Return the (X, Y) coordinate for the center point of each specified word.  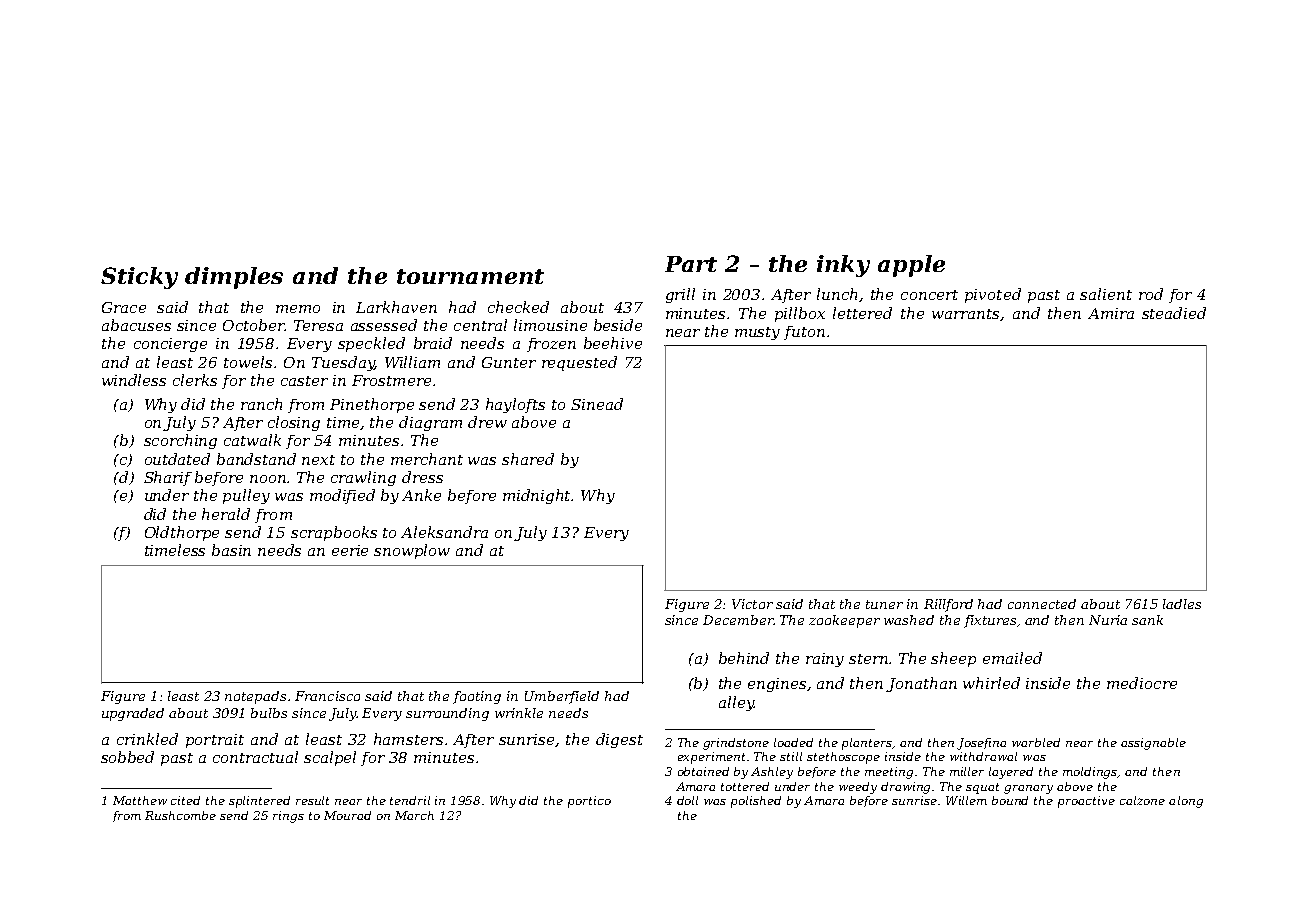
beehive (613, 343)
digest (619, 740)
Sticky (139, 278)
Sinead (597, 404)
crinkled (147, 739)
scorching (180, 441)
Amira (1111, 313)
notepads (255, 697)
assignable (1153, 744)
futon (804, 333)
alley (736, 703)
